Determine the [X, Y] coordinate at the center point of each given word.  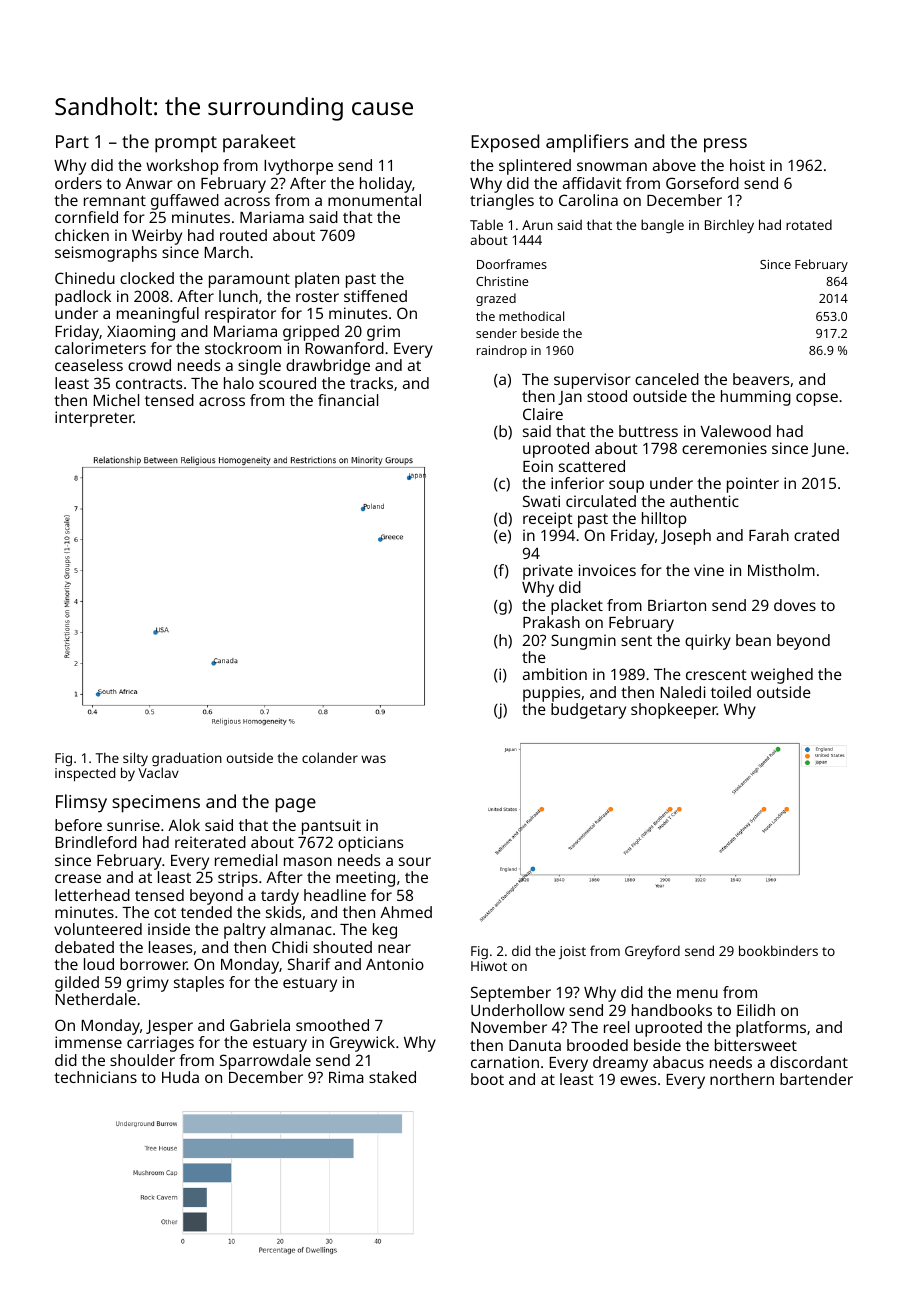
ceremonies [724, 448]
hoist [747, 165]
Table [486, 224]
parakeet [259, 143]
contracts [149, 384]
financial [348, 400]
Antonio [395, 964]
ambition [555, 674]
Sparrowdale [265, 1062]
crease [78, 878]
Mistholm [781, 570]
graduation [187, 759]
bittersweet [756, 1045]
